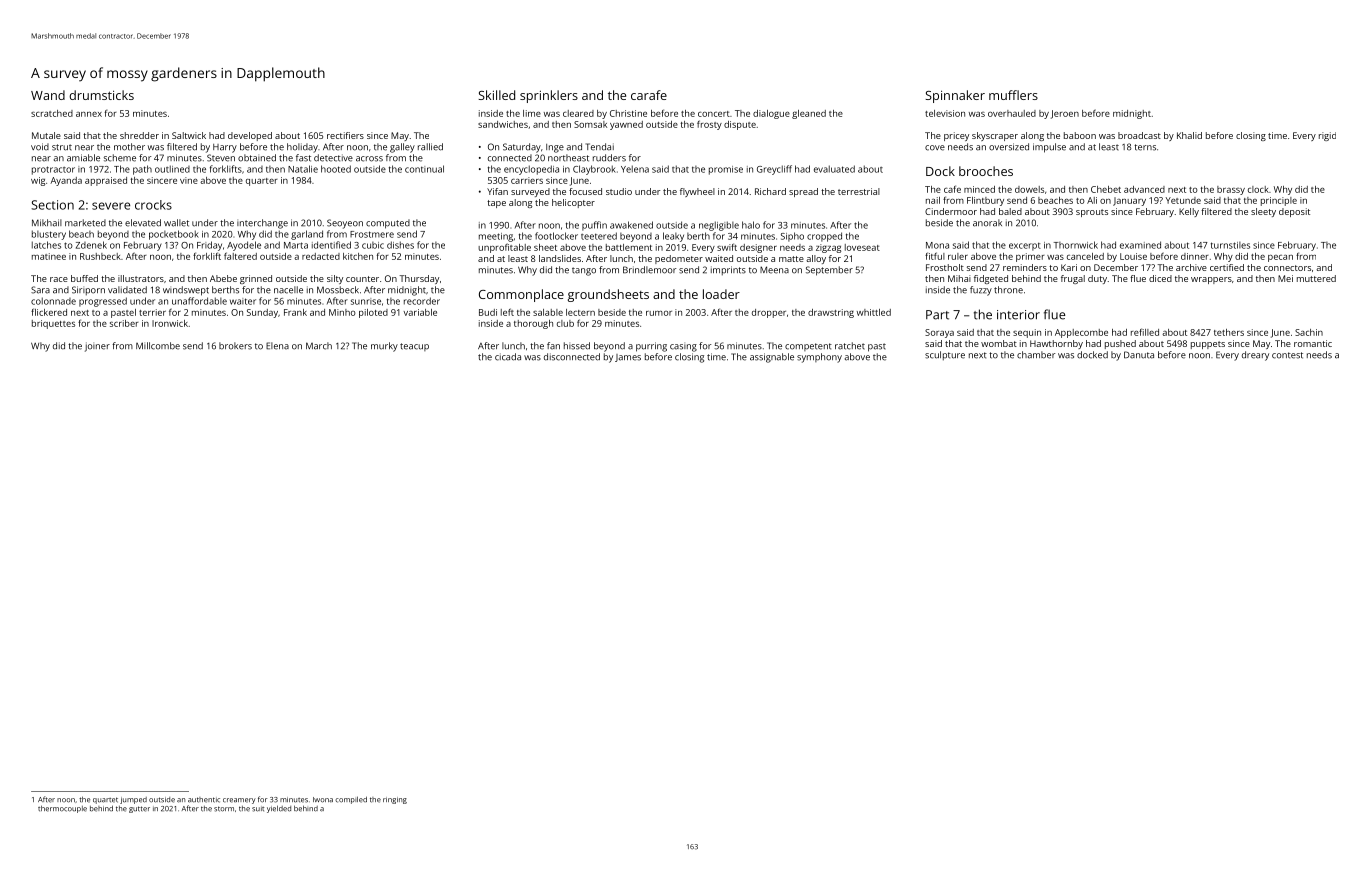 Image resolution: width=1372 pixels, height=887 pixels. I want to click on Flintbury, so click(985, 201).
